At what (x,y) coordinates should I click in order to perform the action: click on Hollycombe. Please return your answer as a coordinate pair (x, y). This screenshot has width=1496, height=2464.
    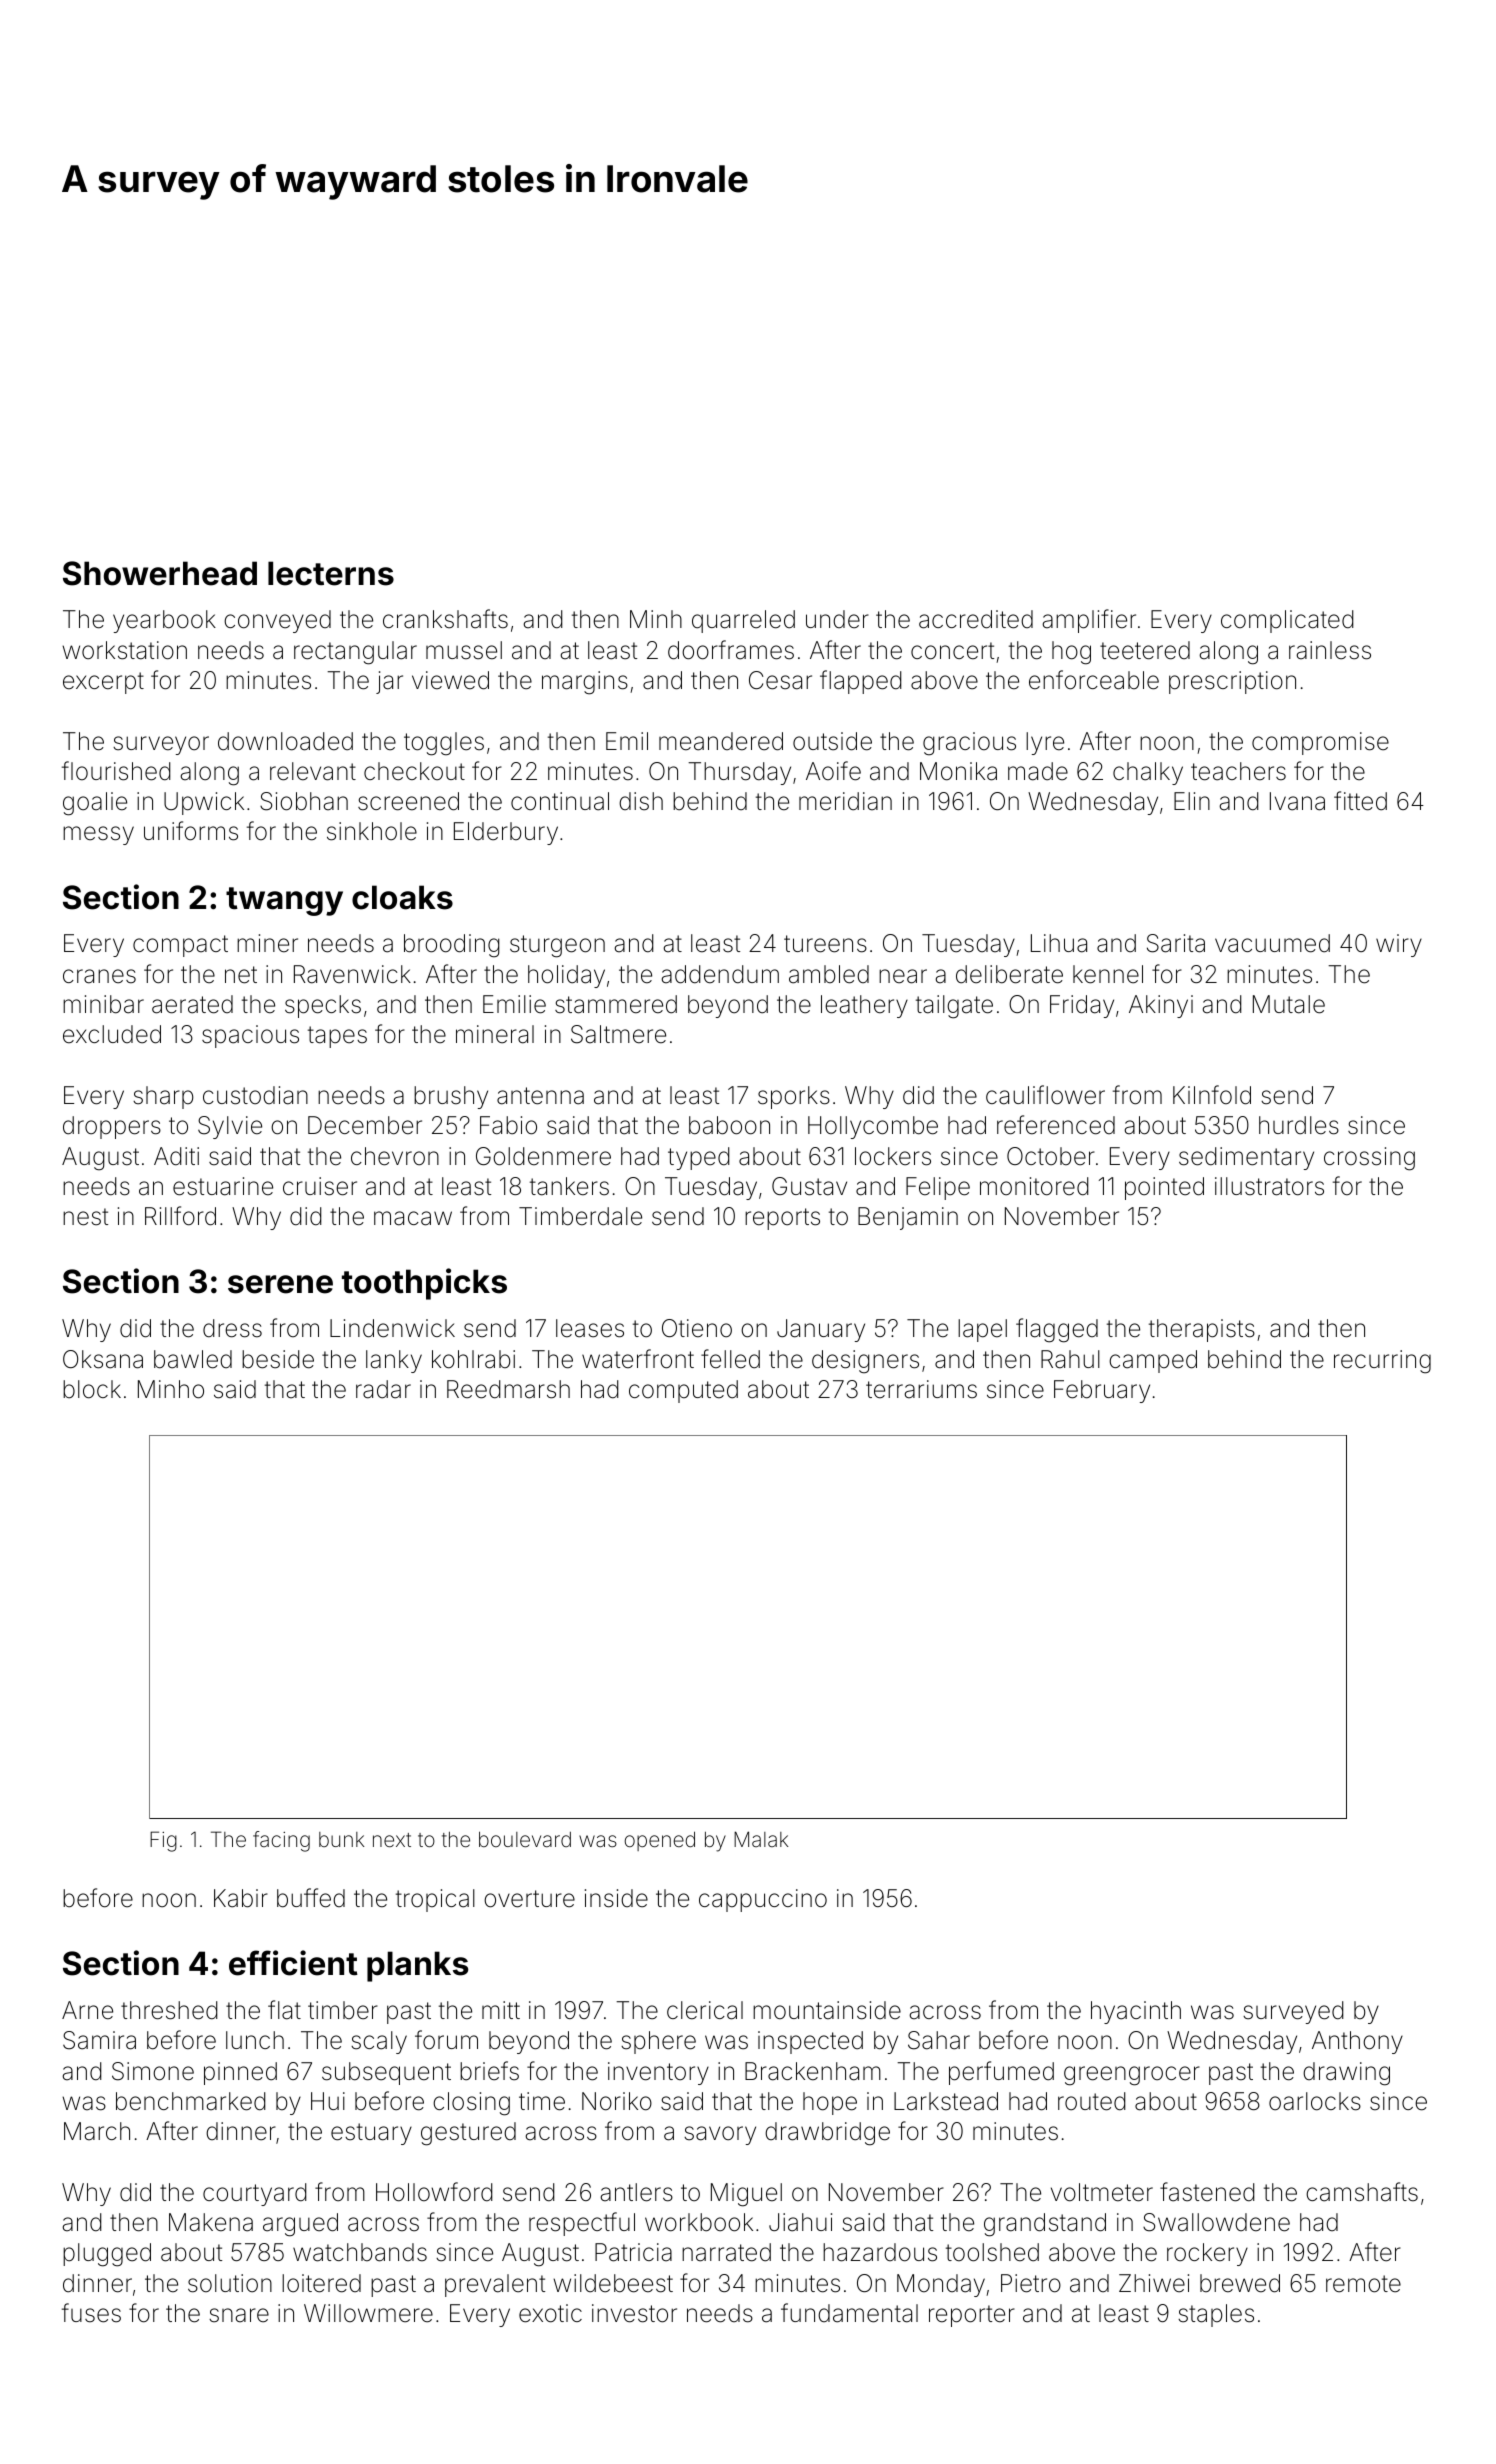
    Looking at the image, I should click on (873, 1127).
